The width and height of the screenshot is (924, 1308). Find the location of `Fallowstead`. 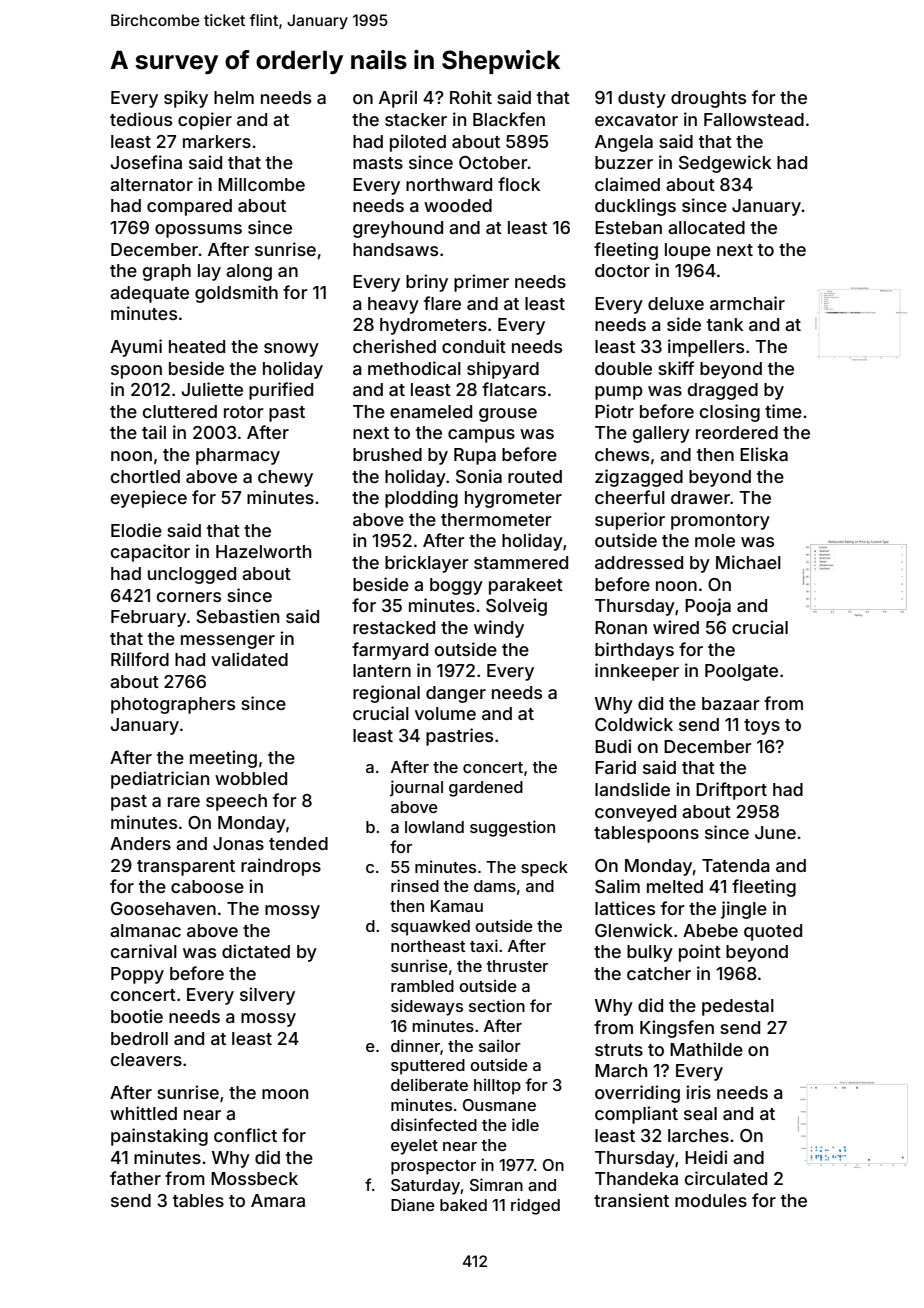

Fallowstead is located at coordinates (754, 119).
